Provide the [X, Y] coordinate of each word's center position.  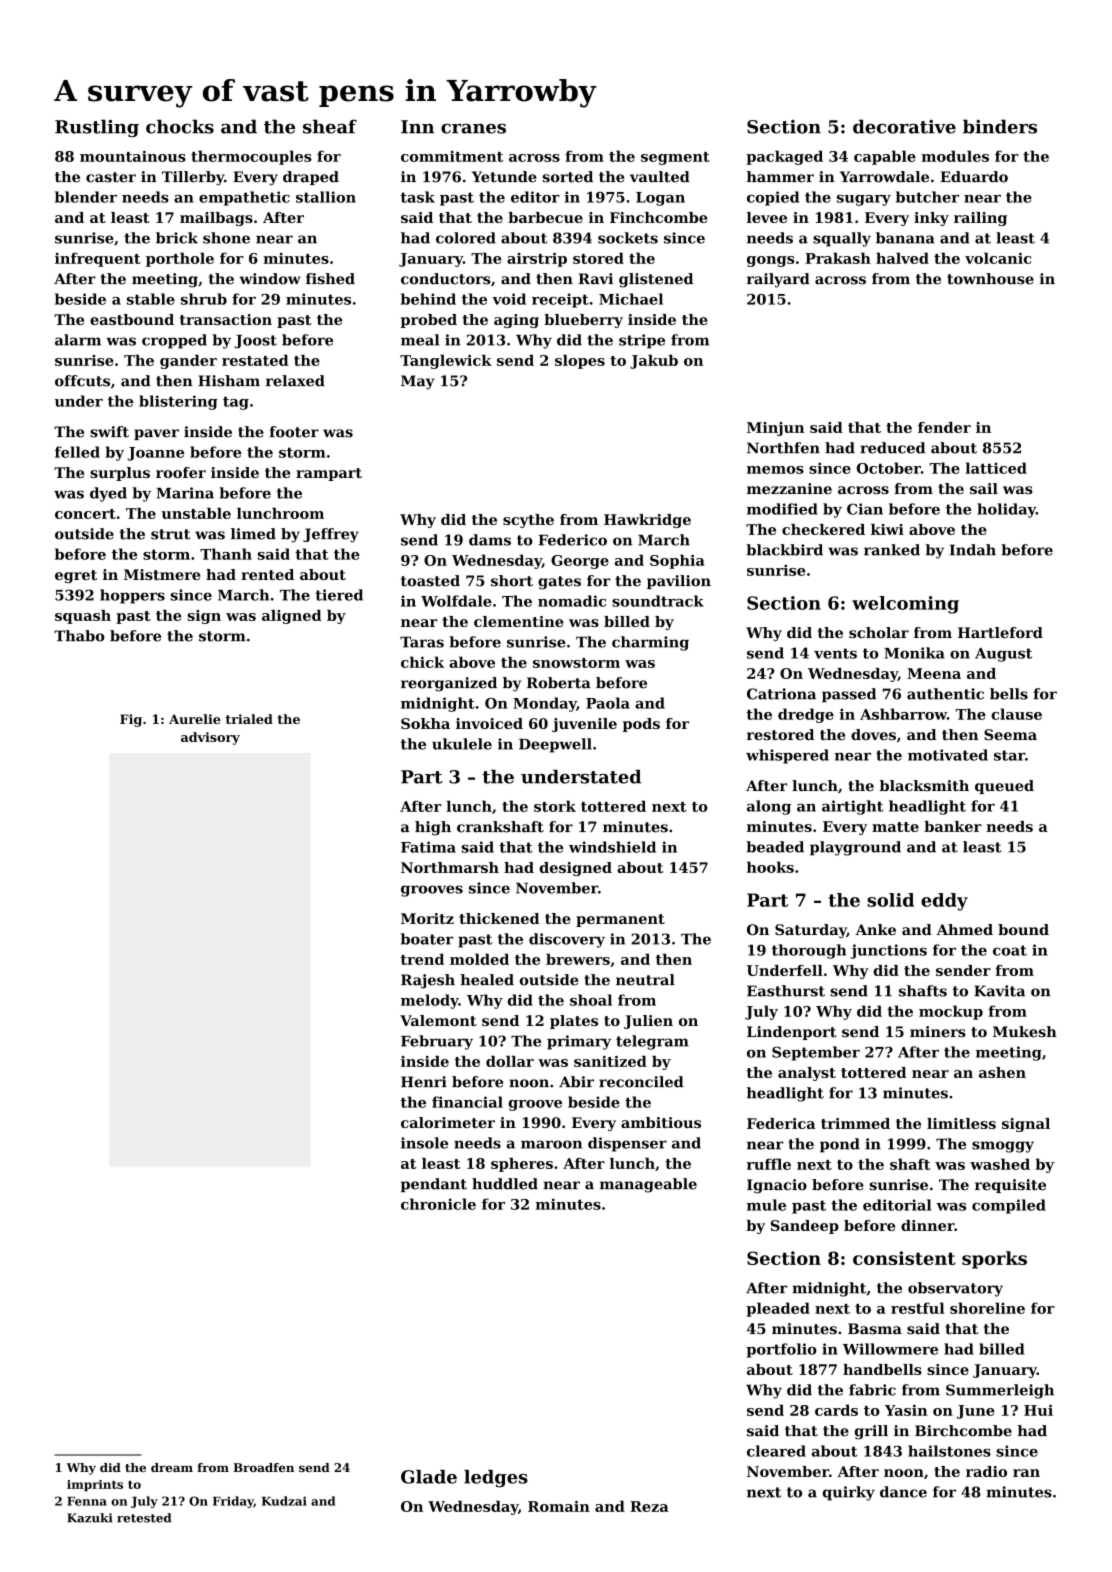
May [418, 382]
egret [76, 576]
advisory [210, 738]
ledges [496, 1479]
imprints [95, 1485]
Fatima [428, 847]
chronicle [438, 1204]
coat [1010, 950]
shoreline [987, 1308]
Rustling [97, 128]
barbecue [545, 217]
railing [980, 219]
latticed [996, 468]
